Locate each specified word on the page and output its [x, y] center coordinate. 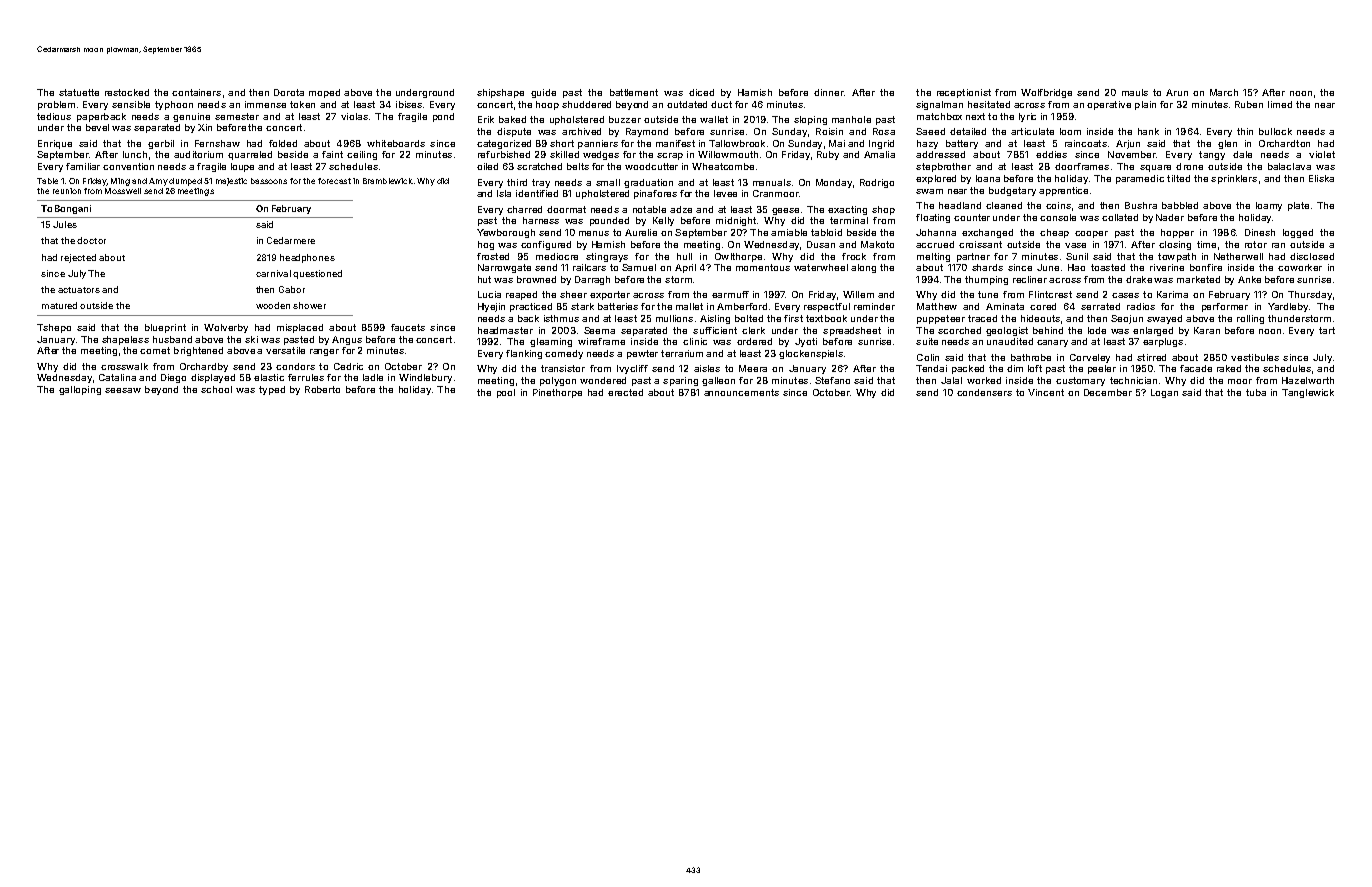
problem [56, 105]
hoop [547, 105]
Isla [504, 193]
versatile [285, 350]
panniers [598, 144]
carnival [273, 273]
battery [962, 144]
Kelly [663, 221]
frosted [493, 256]
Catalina [117, 377]
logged [1298, 233]
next [975, 116]
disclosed [1312, 256]
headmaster [505, 330]
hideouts [1040, 318]
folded [283, 143]
